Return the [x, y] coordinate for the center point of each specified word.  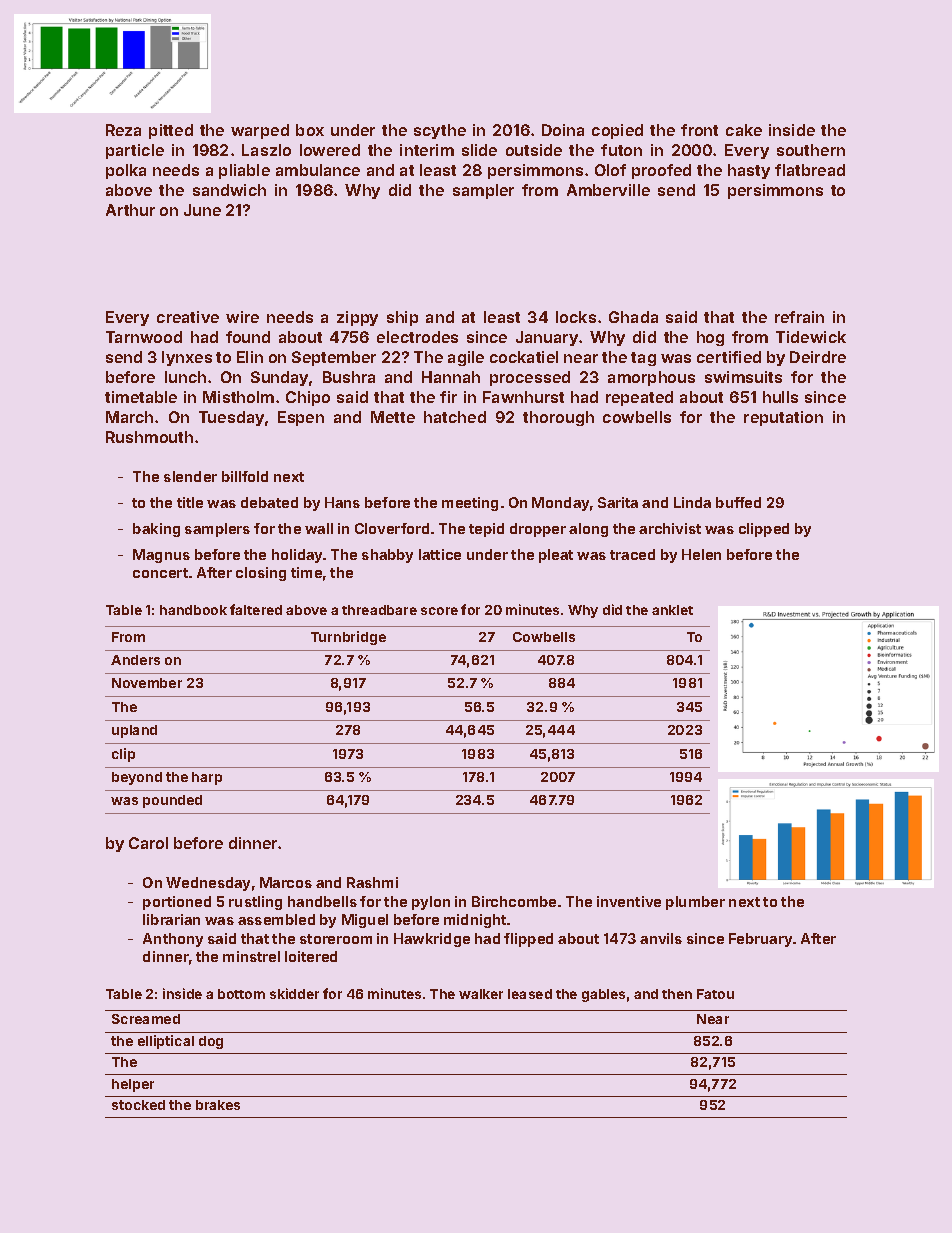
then [677, 994]
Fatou [715, 994]
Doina [563, 130]
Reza [123, 130]
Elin [250, 357]
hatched [455, 417]
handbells [322, 901]
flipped [528, 940]
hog [710, 338]
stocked [138, 1105]
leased [530, 994]
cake [744, 130]
